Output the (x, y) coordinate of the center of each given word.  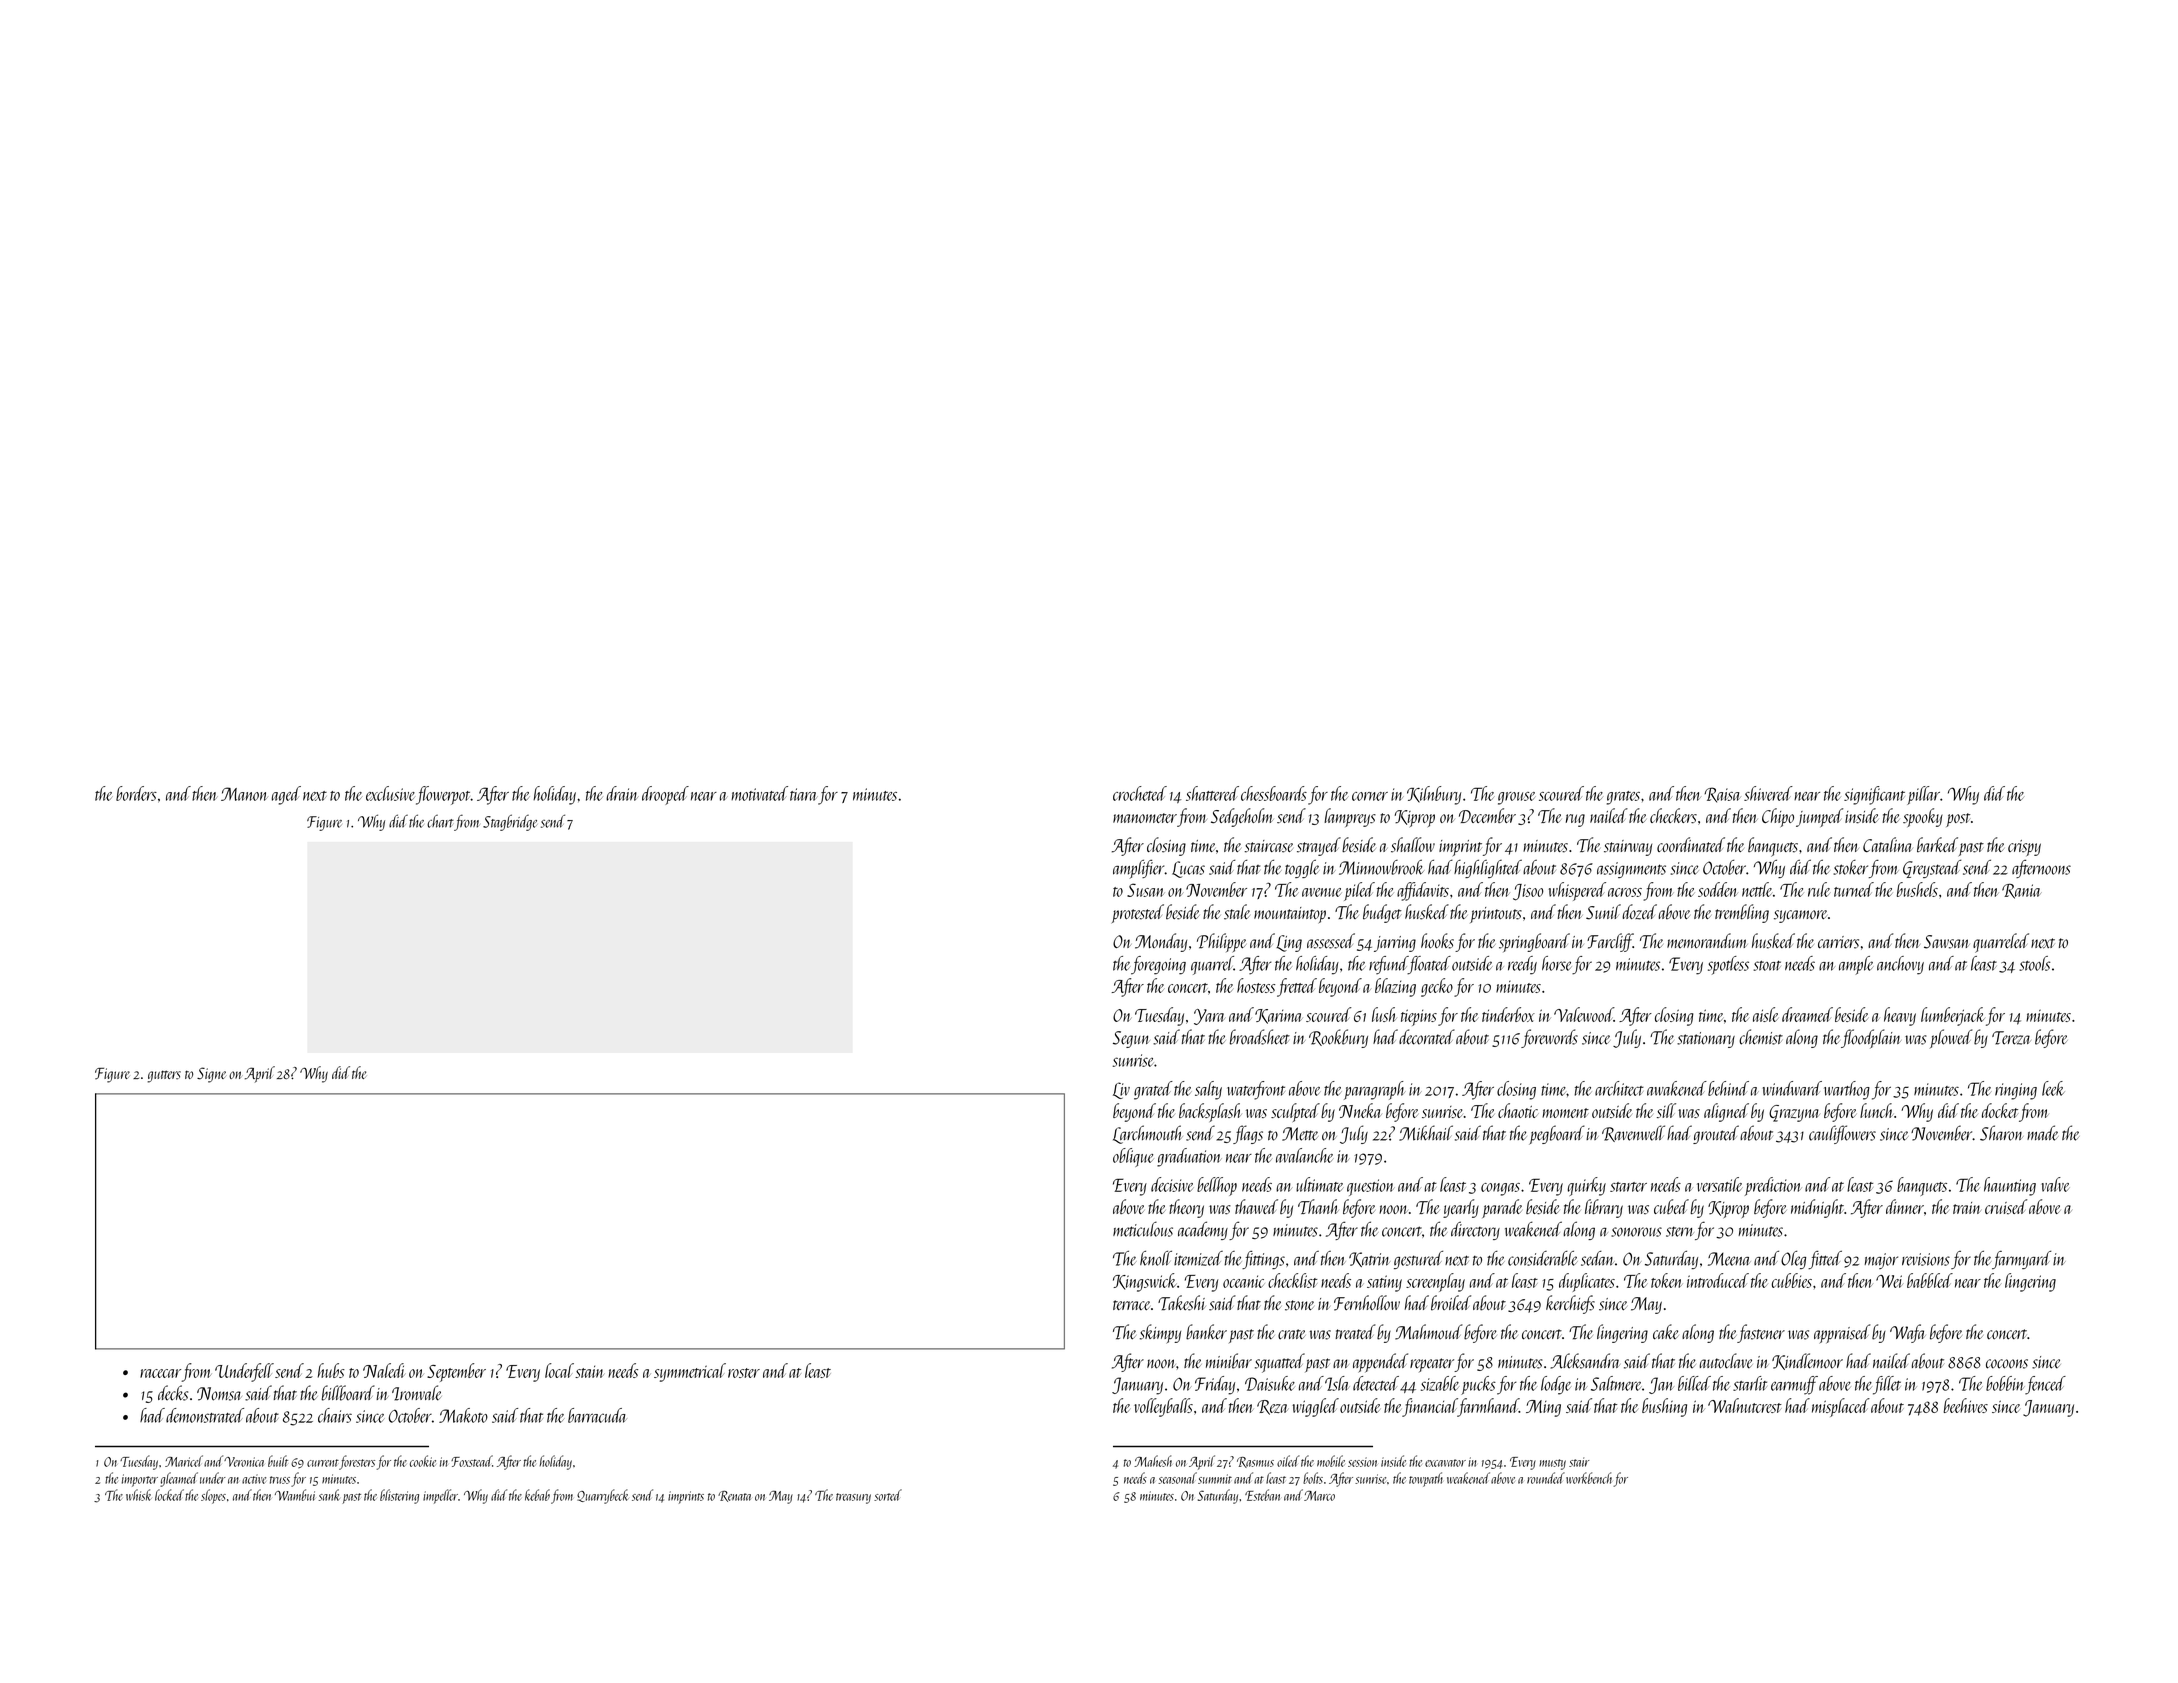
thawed (1256, 1206)
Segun (1131, 1039)
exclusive (390, 793)
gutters (164, 1076)
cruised (2006, 1206)
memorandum (1707, 941)
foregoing (1158, 965)
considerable (1543, 1258)
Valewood (1584, 1014)
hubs (331, 1370)
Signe (211, 1075)
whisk (139, 1495)
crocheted (1140, 793)
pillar (1923, 795)
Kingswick (1145, 1282)
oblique (1133, 1157)
